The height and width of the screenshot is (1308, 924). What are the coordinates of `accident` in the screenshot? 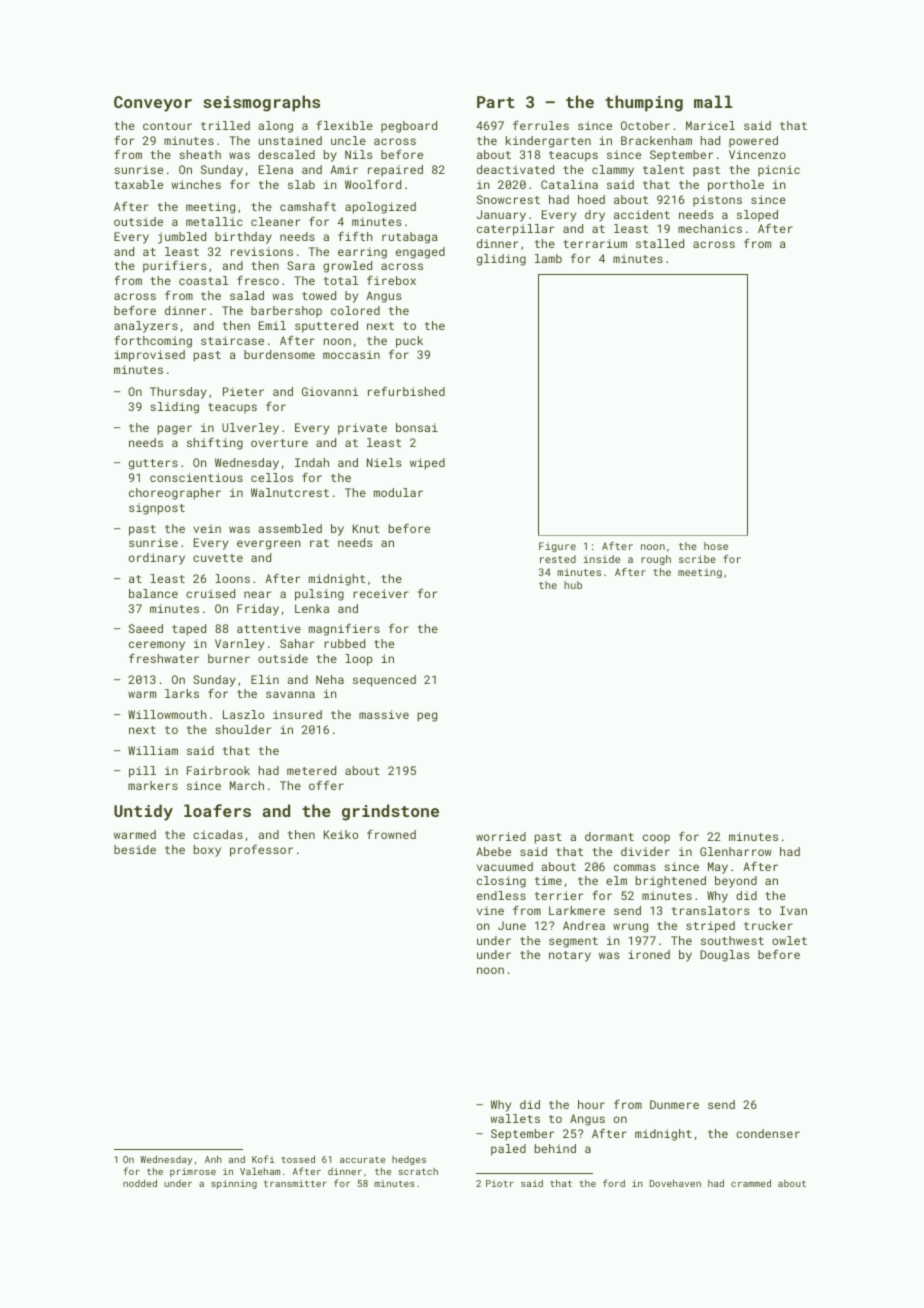 It's located at (642, 214).
